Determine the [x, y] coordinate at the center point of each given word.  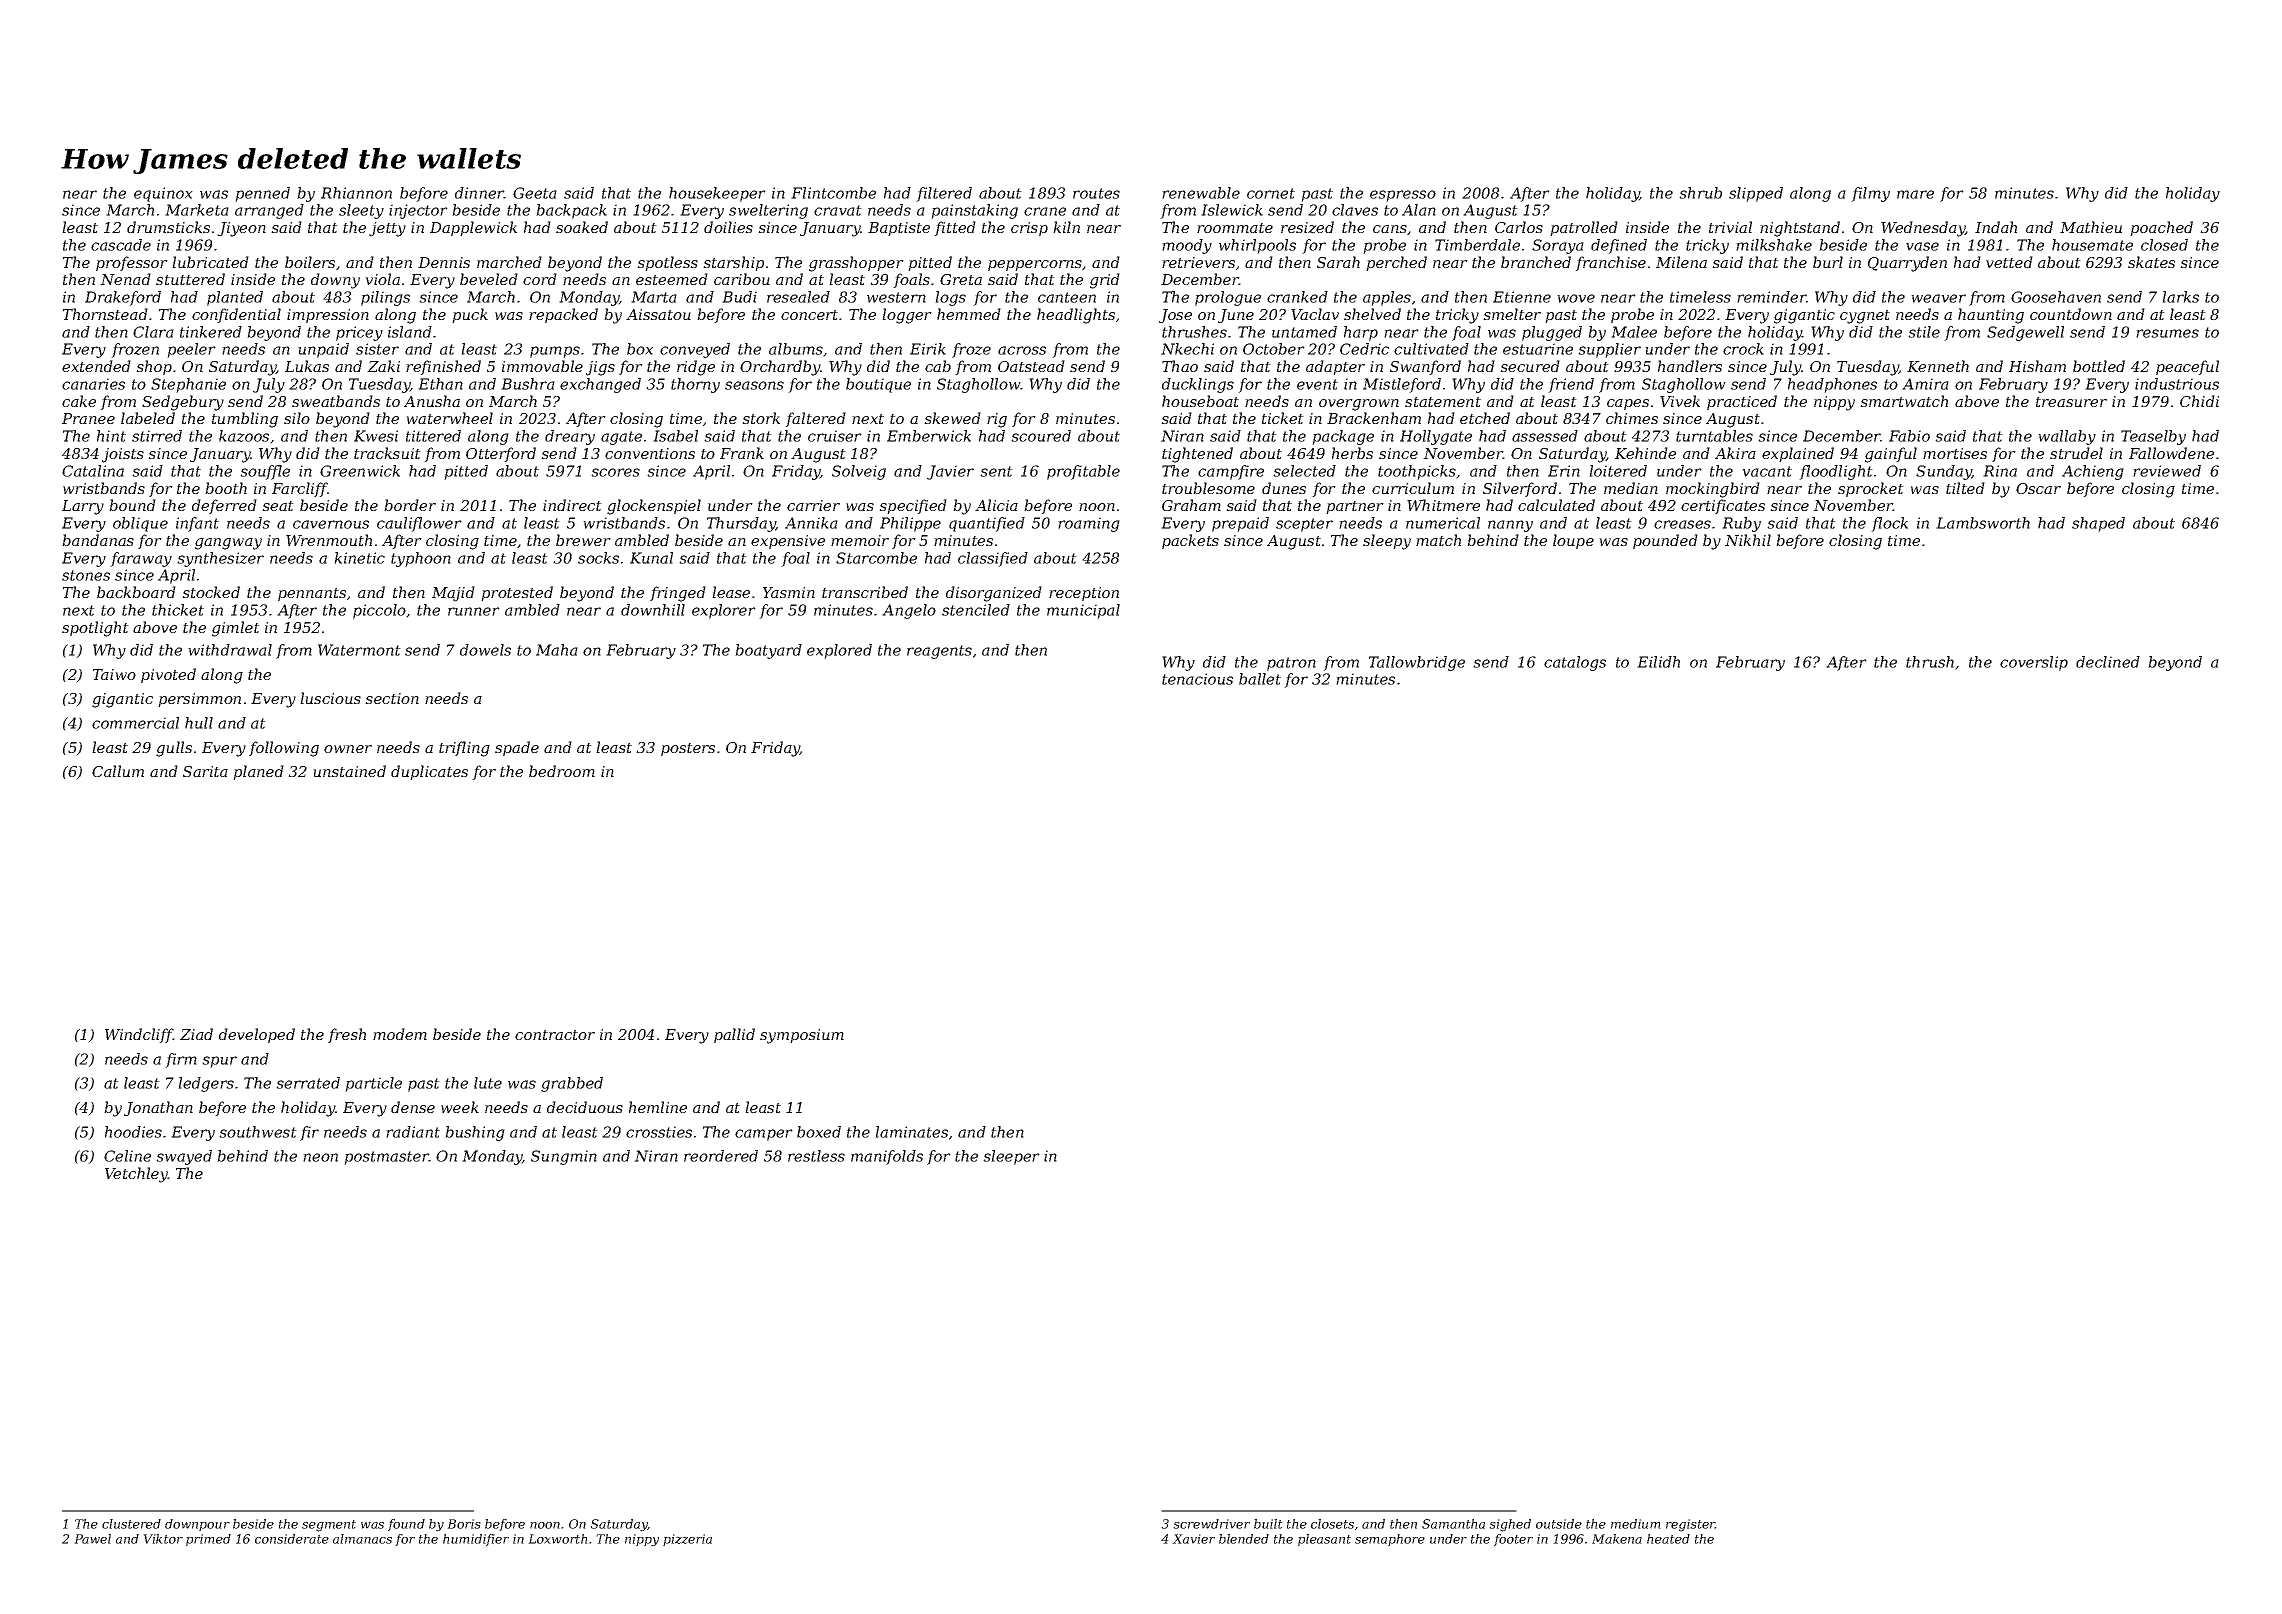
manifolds [887, 1157]
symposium [802, 1036]
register [1691, 1525]
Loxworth [558, 1539]
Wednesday [1923, 229]
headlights [1076, 316]
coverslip [2034, 663]
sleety [361, 211]
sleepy [1387, 542]
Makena [1617, 1539]
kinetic [359, 558]
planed [258, 772]
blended [1244, 1539]
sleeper [1011, 1157]
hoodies [133, 1132]
